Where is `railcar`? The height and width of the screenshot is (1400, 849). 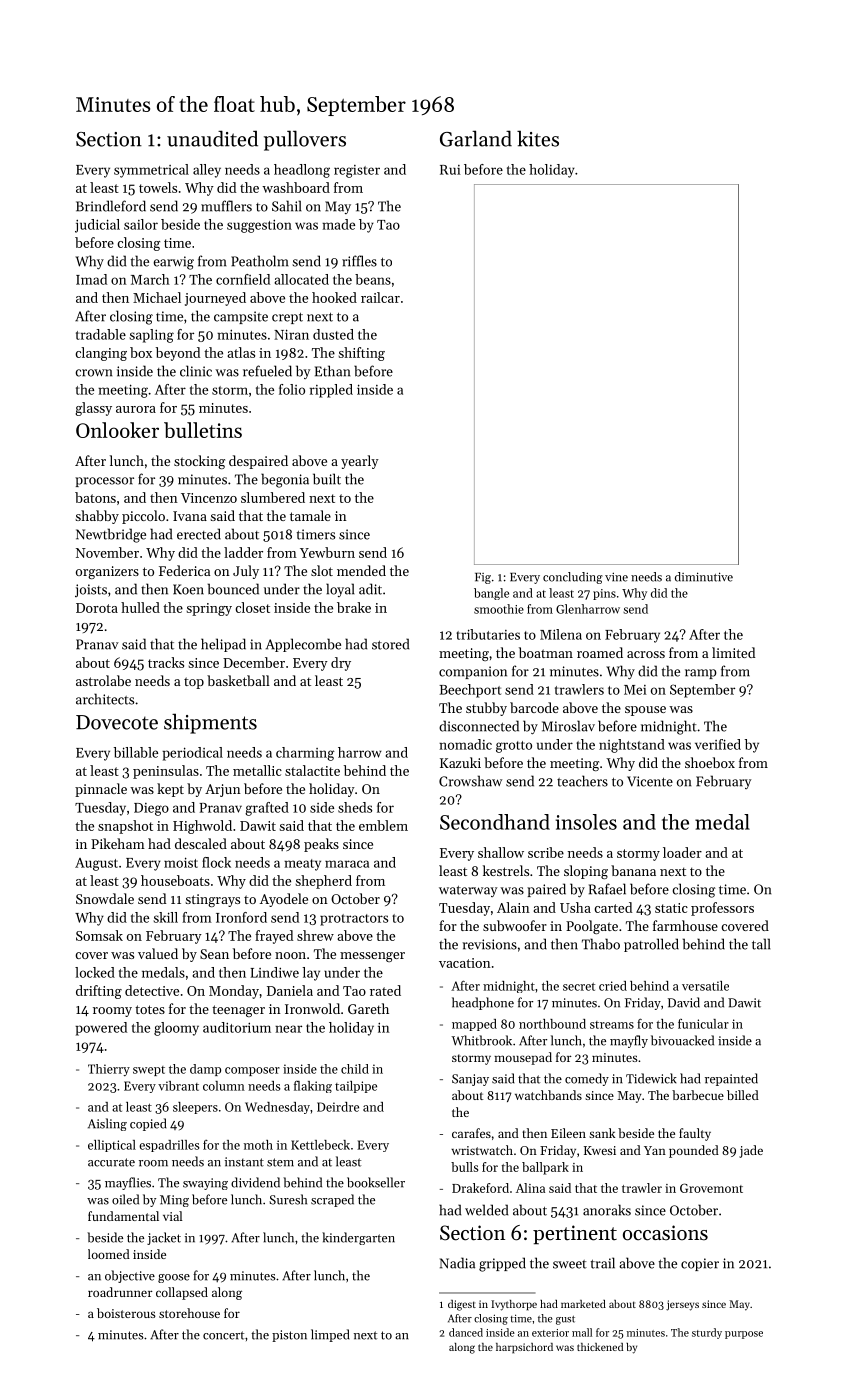
railcar is located at coordinates (380, 297).
